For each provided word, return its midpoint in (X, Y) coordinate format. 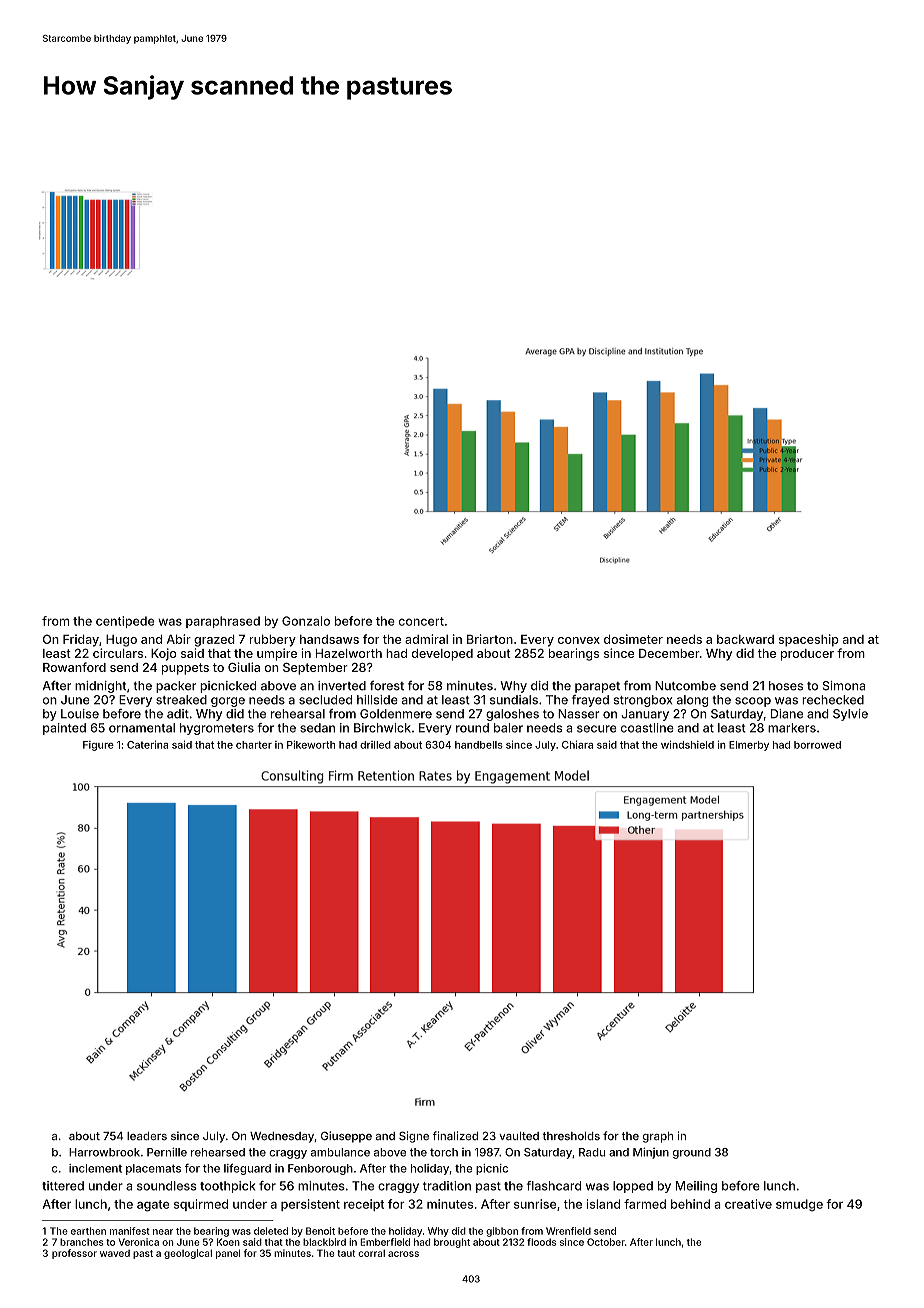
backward (745, 639)
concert (421, 621)
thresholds (571, 1136)
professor (74, 1254)
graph (658, 1137)
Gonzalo (306, 621)
